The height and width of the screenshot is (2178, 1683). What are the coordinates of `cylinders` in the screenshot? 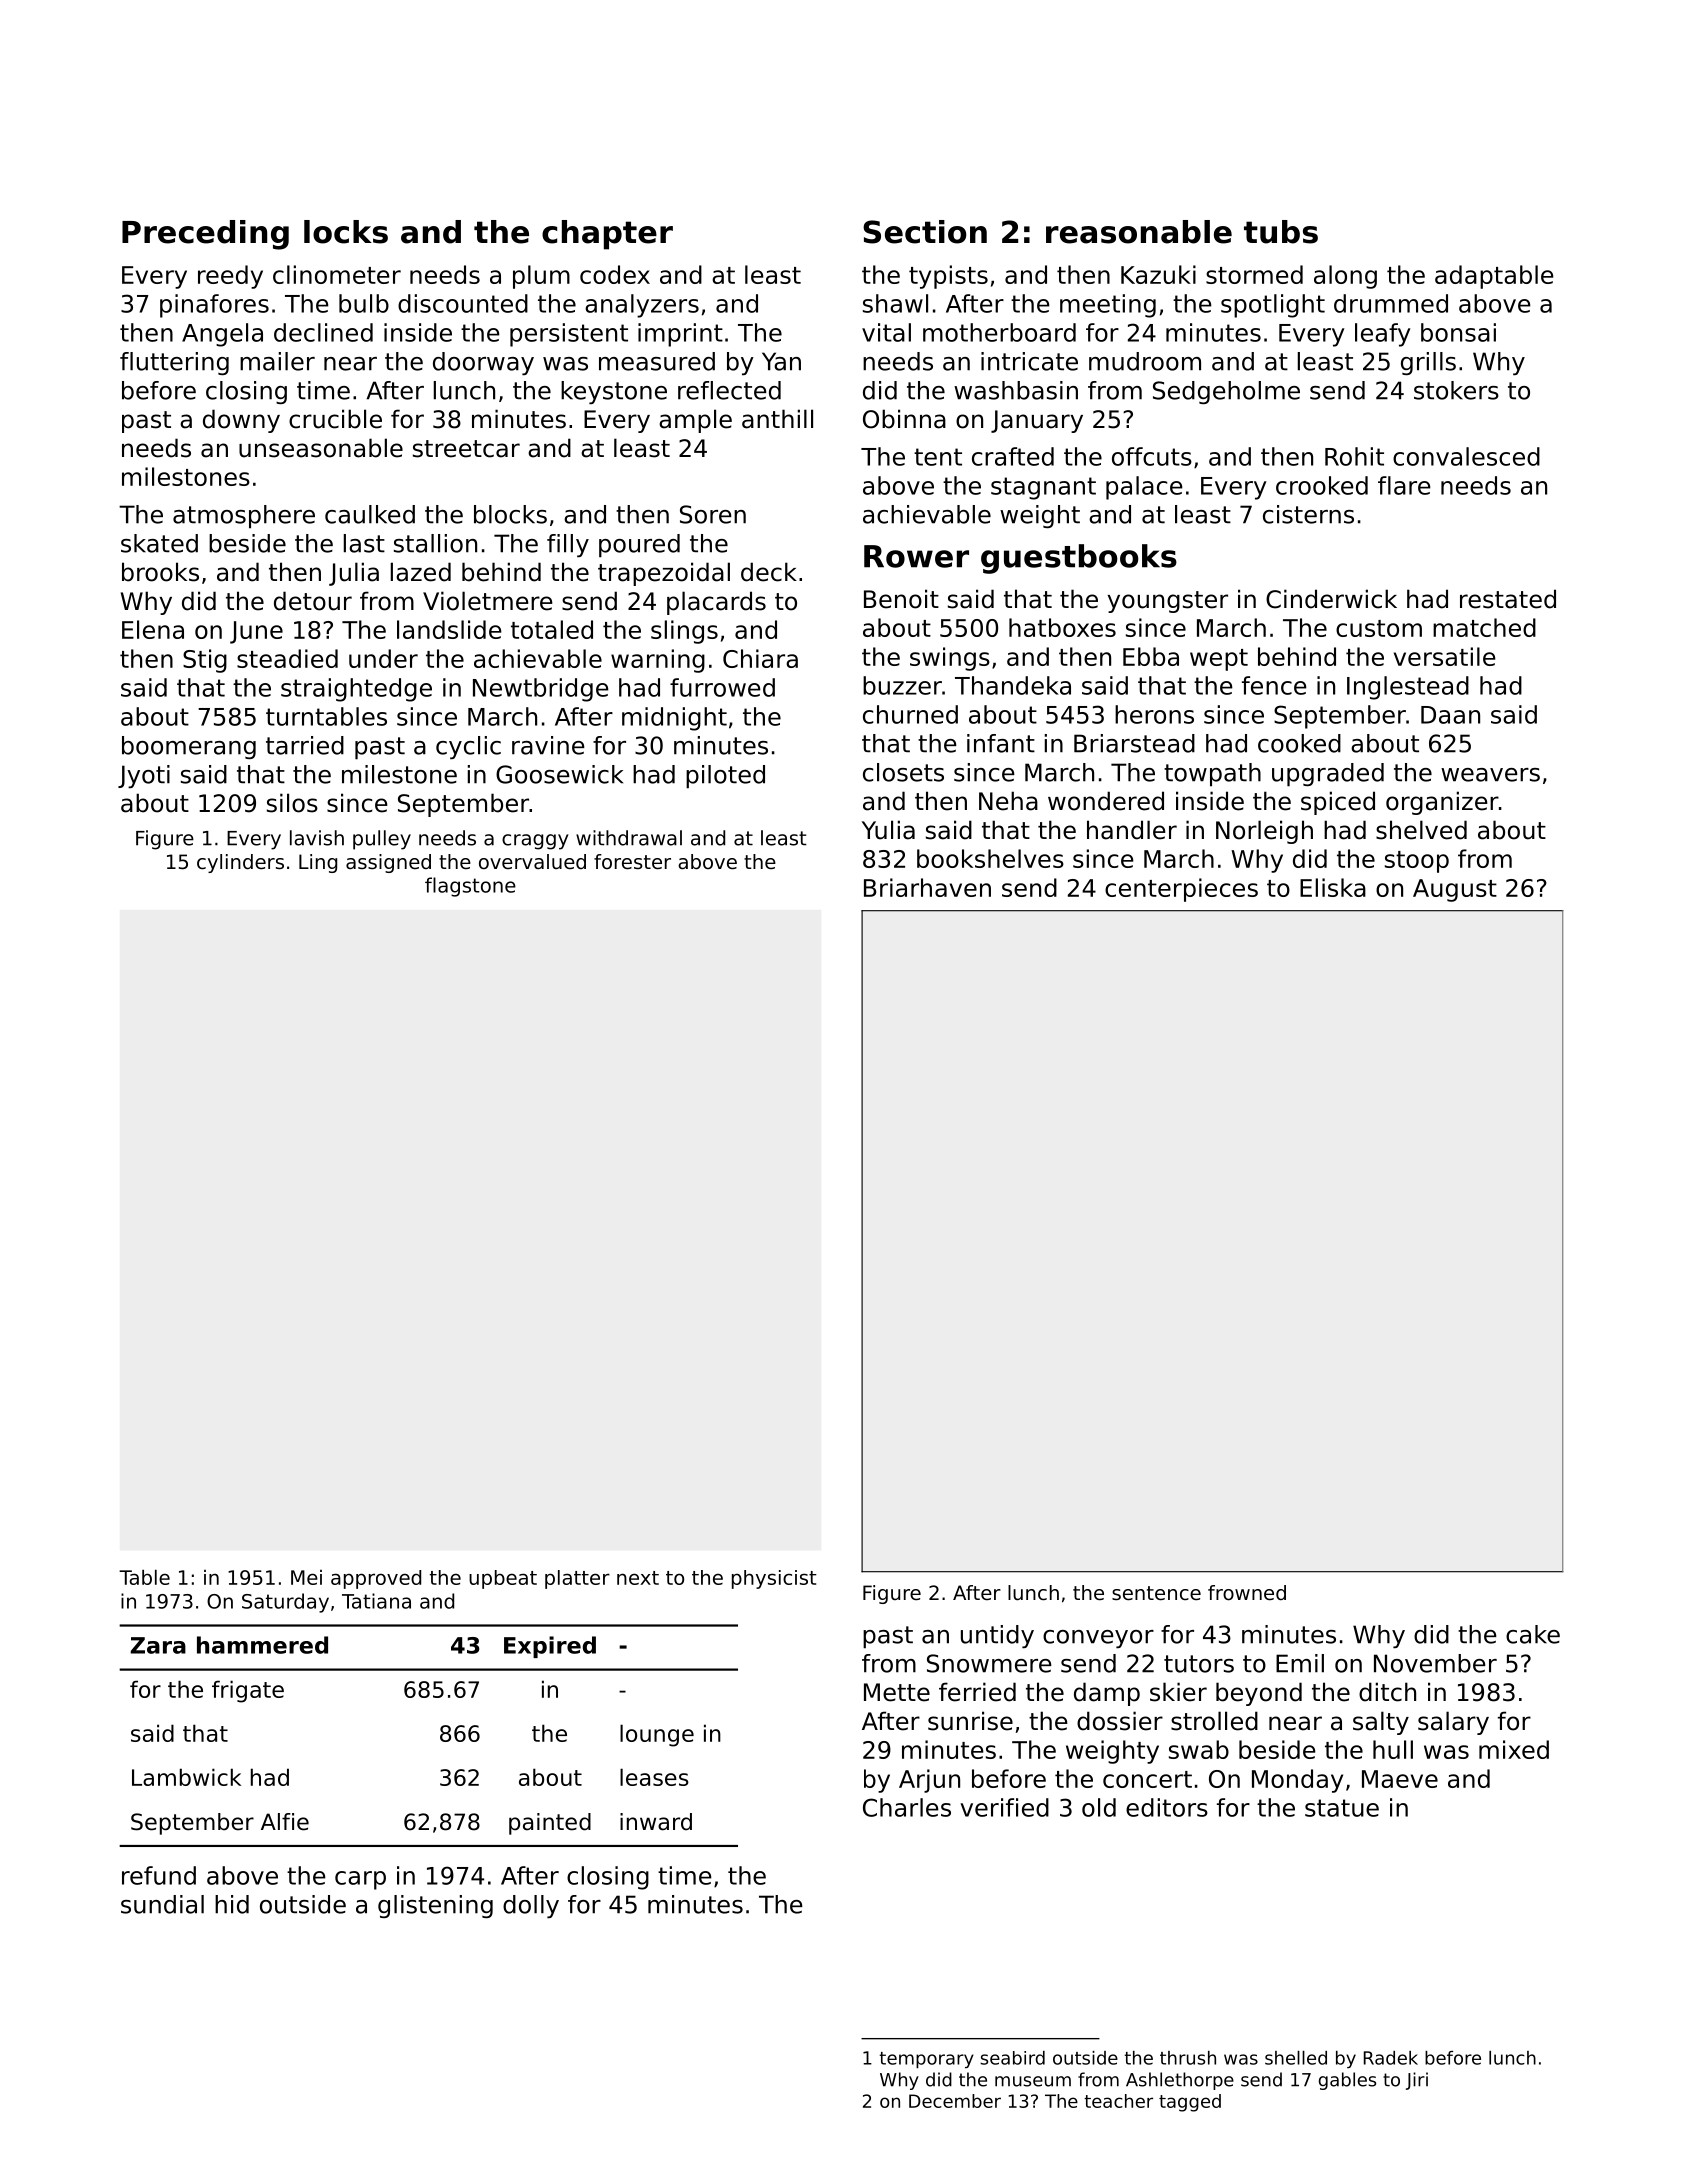 It's located at (240, 863).
